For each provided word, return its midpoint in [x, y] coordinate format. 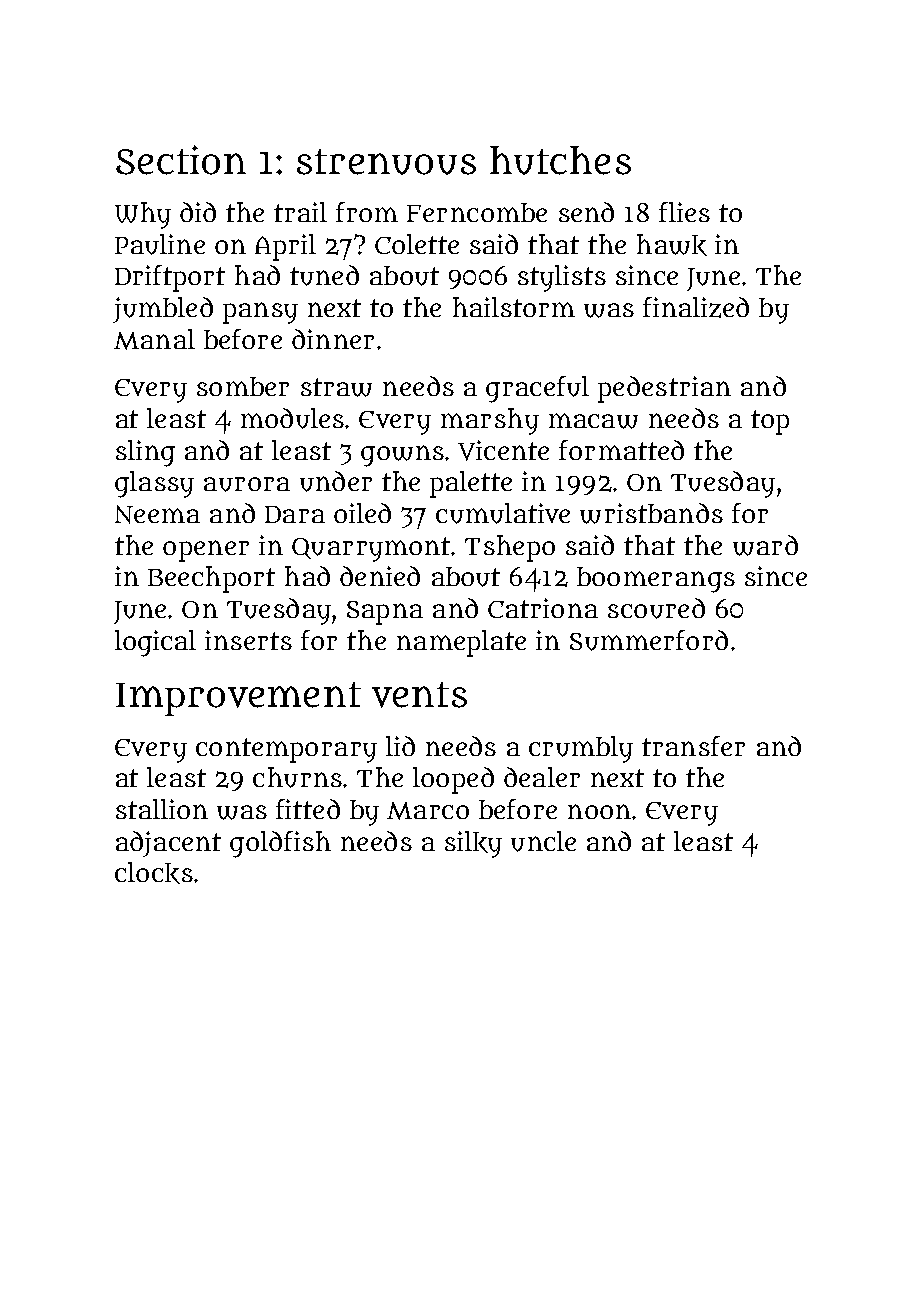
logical [155, 643]
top [770, 422]
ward [765, 545]
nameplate [461, 643]
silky [473, 844]
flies [684, 212]
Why [143, 215]
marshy [490, 421]
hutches [560, 160]
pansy [260, 313]
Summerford [649, 640]
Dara [295, 514]
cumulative [503, 513]
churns [297, 777]
